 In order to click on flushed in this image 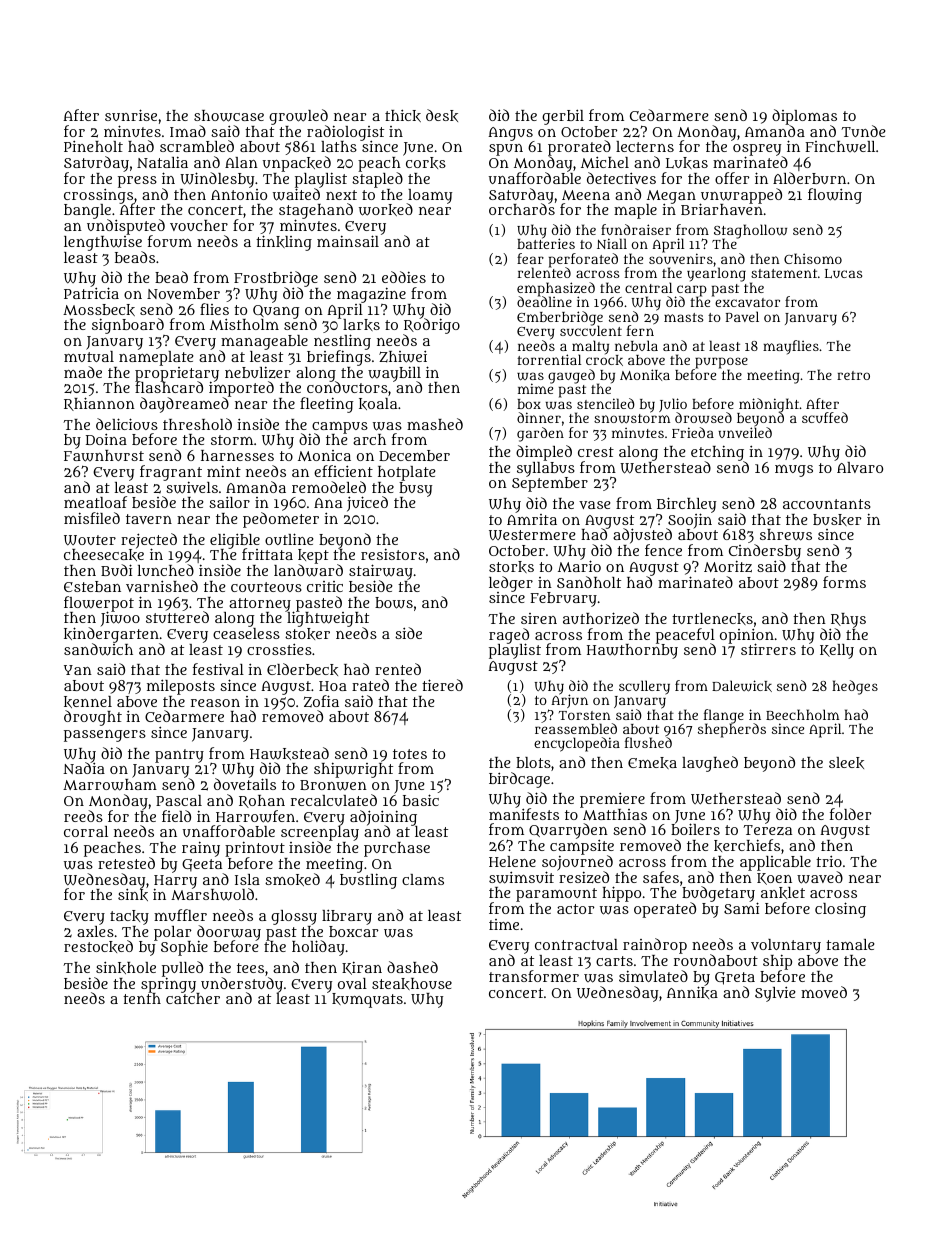, I will do `click(648, 743)`.
